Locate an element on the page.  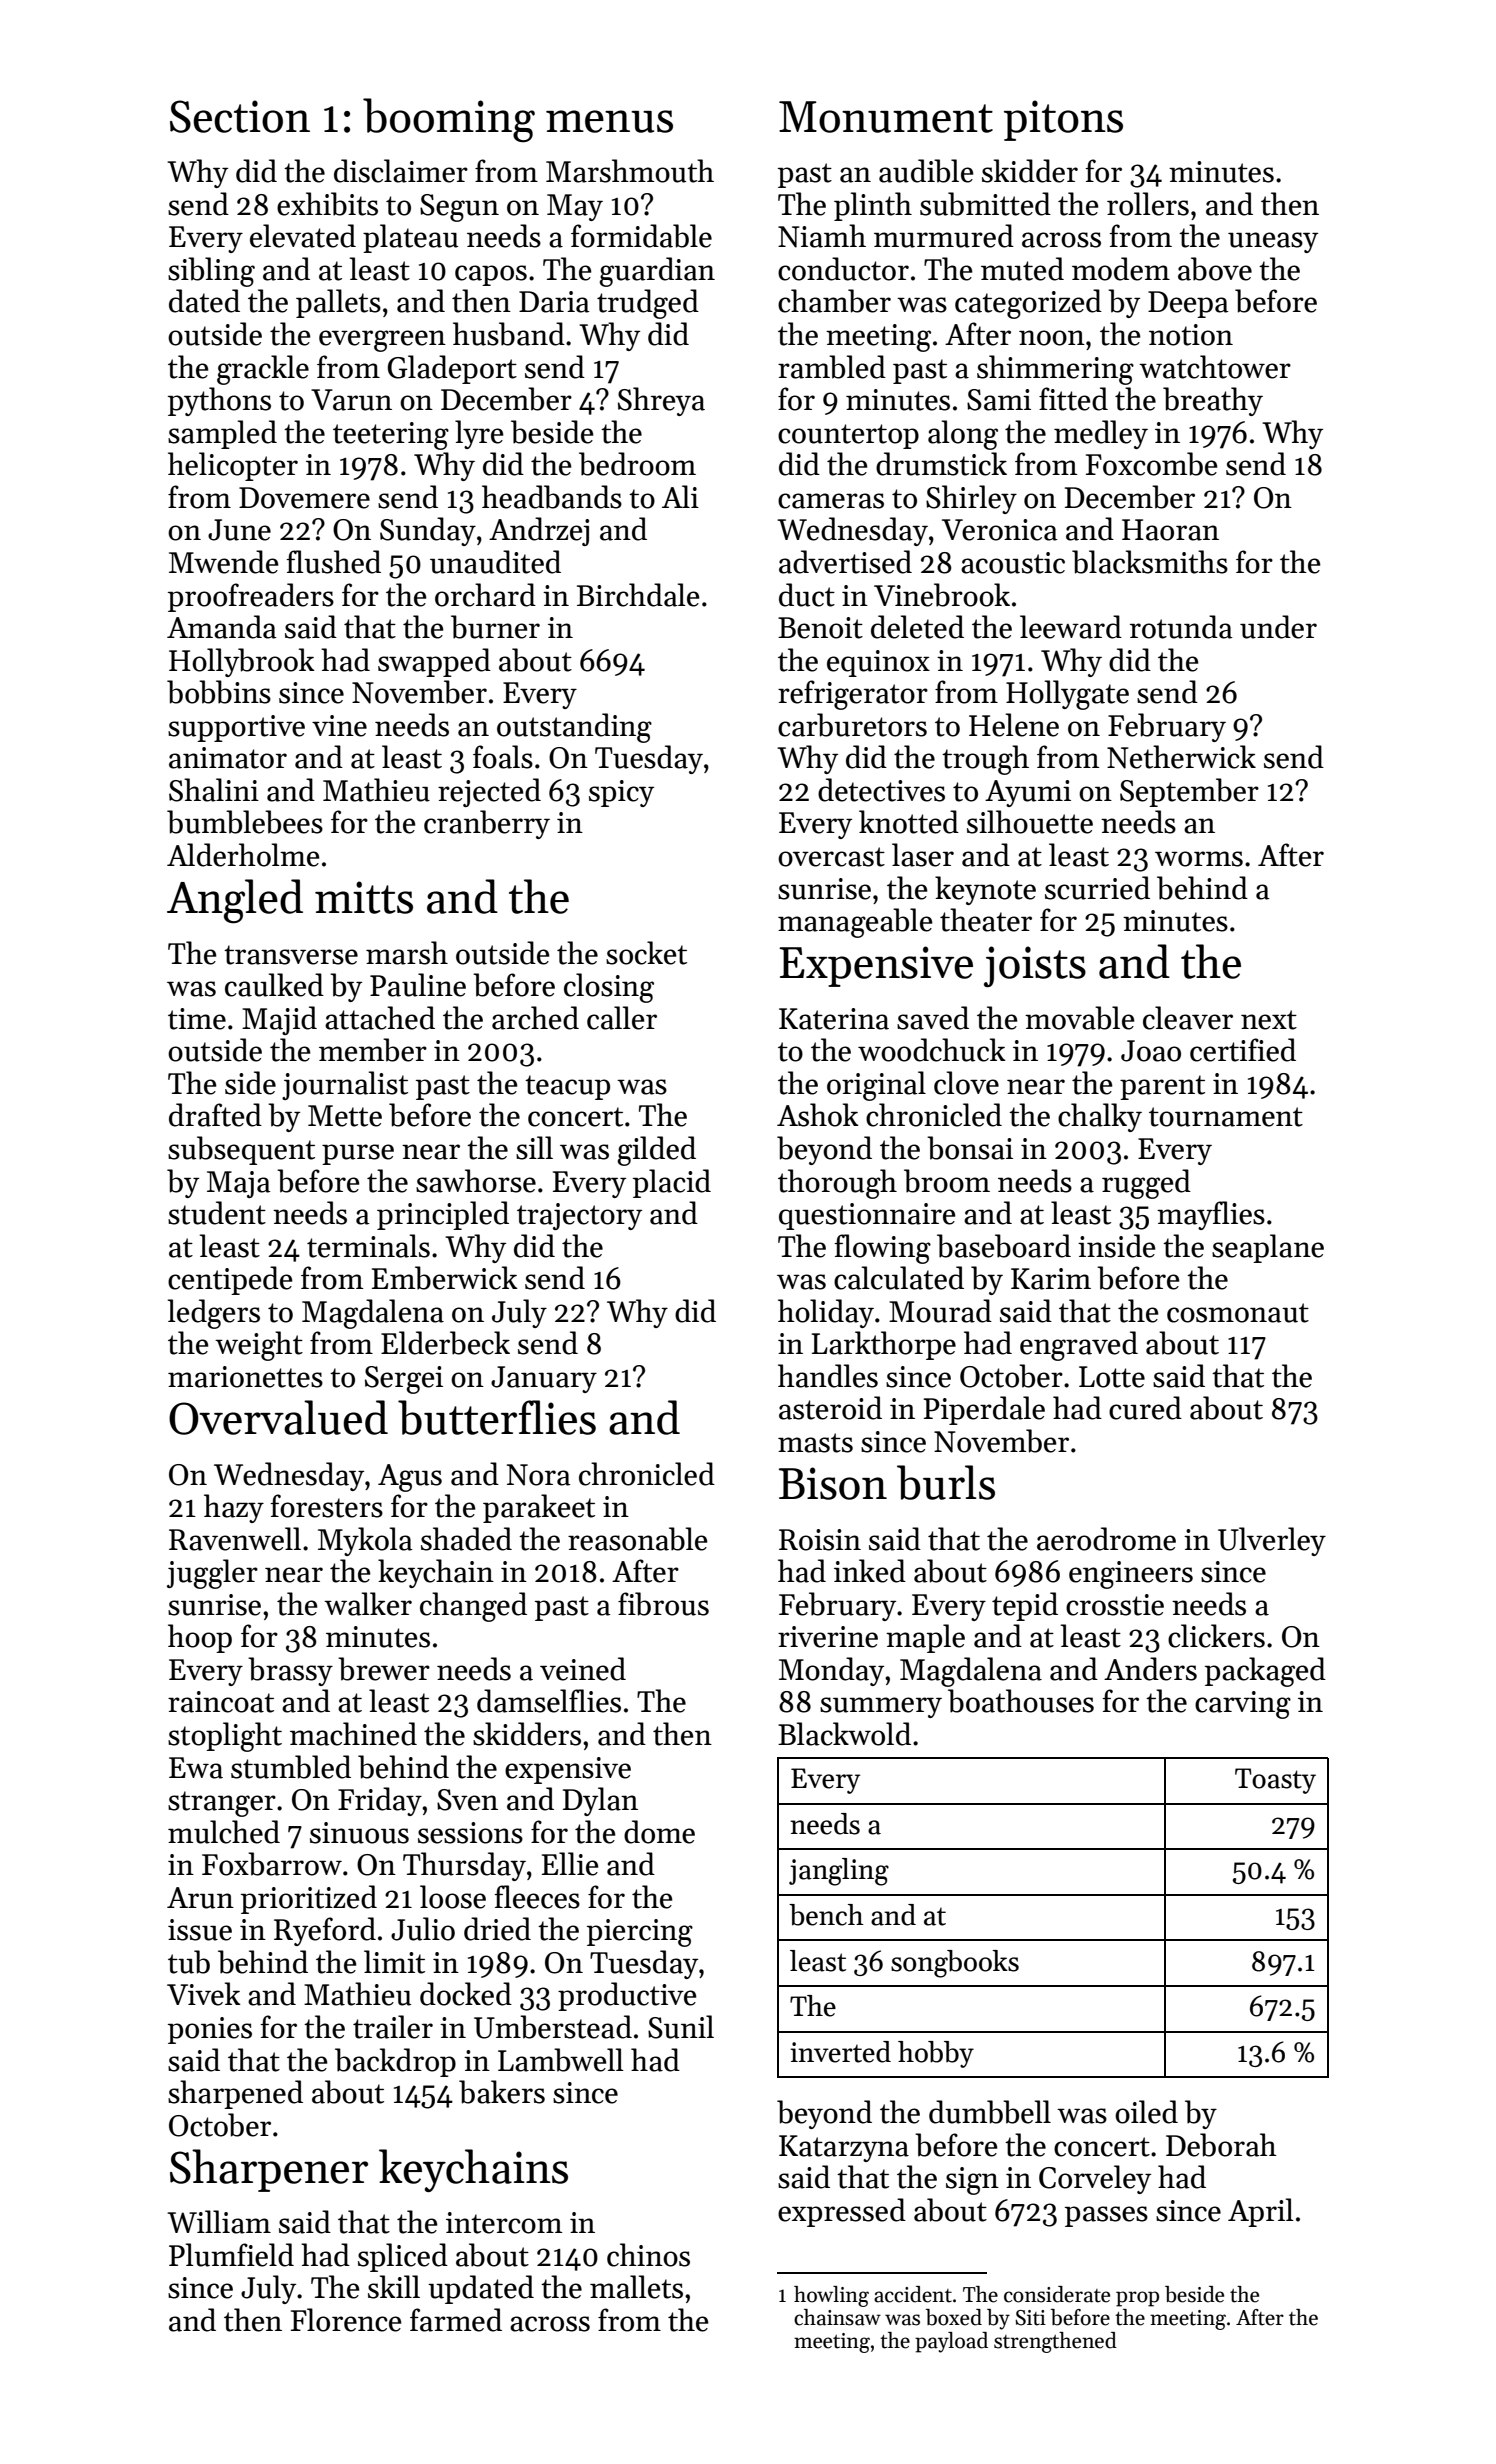
medley is located at coordinates (1101, 434).
